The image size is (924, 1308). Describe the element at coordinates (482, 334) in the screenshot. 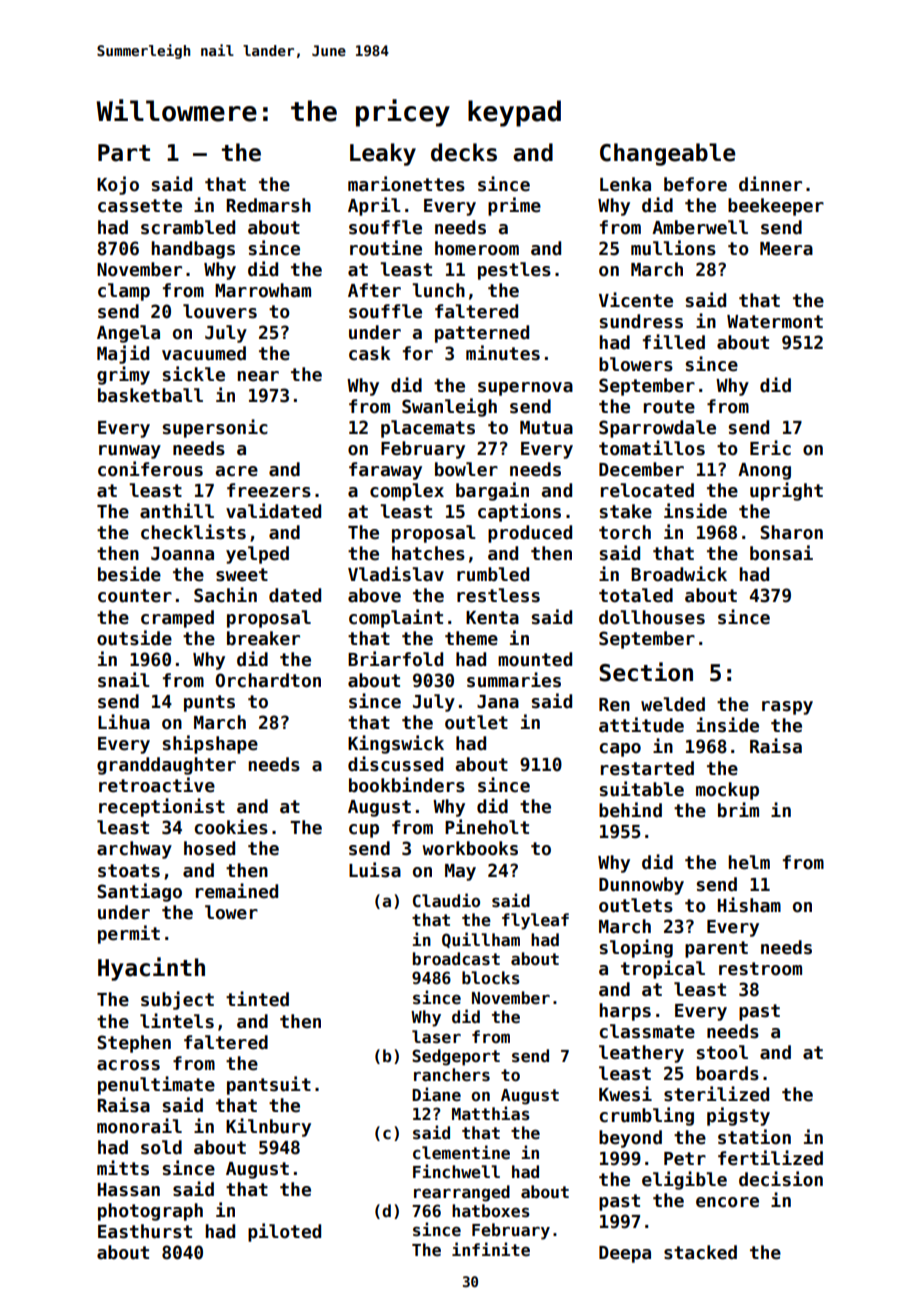

I see `patterned` at that location.
